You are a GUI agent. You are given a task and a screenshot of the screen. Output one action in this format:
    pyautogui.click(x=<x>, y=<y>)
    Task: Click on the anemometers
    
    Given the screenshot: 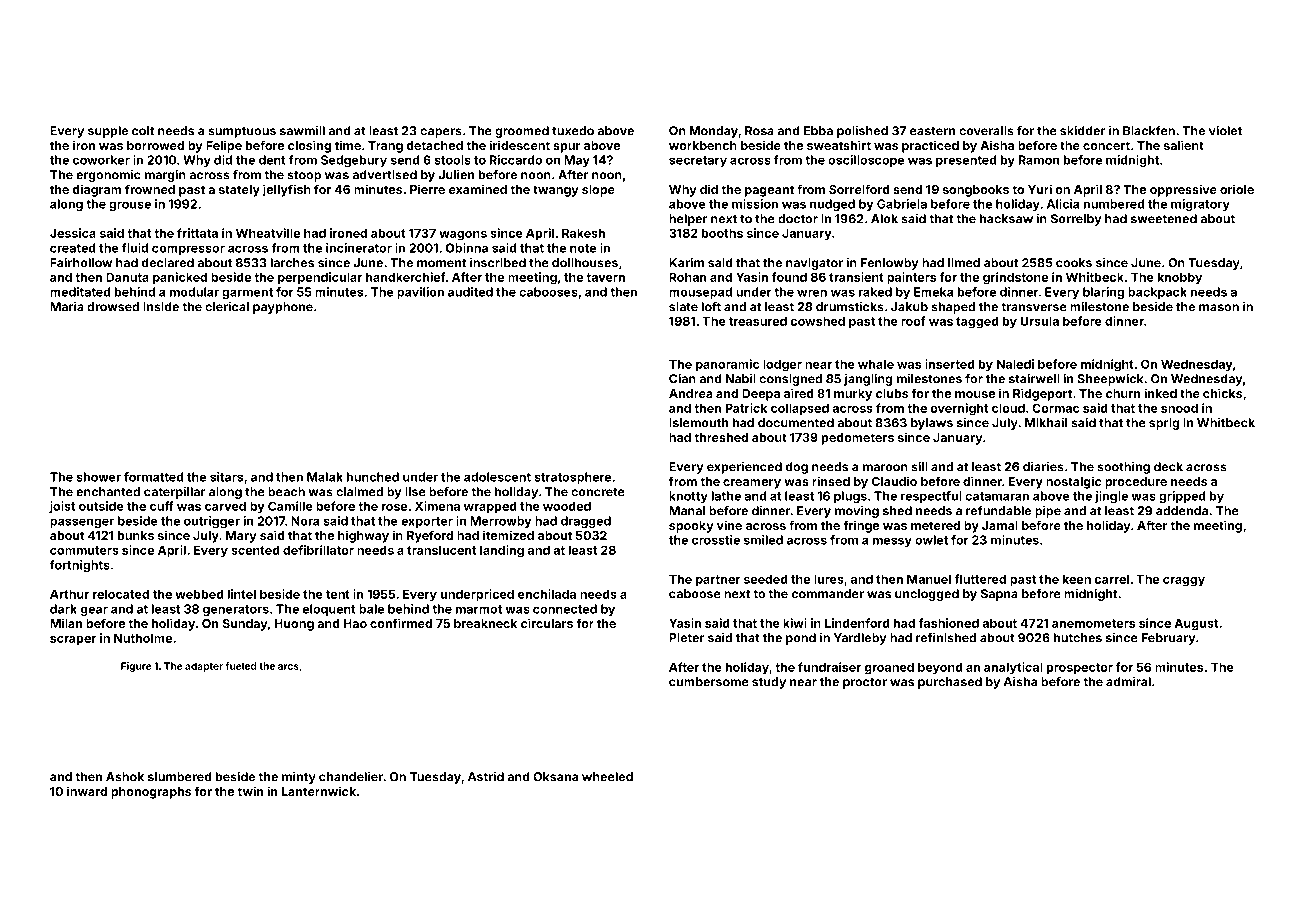 What is the action you would take?
    pyautogui.click(x=1093, y=623)
